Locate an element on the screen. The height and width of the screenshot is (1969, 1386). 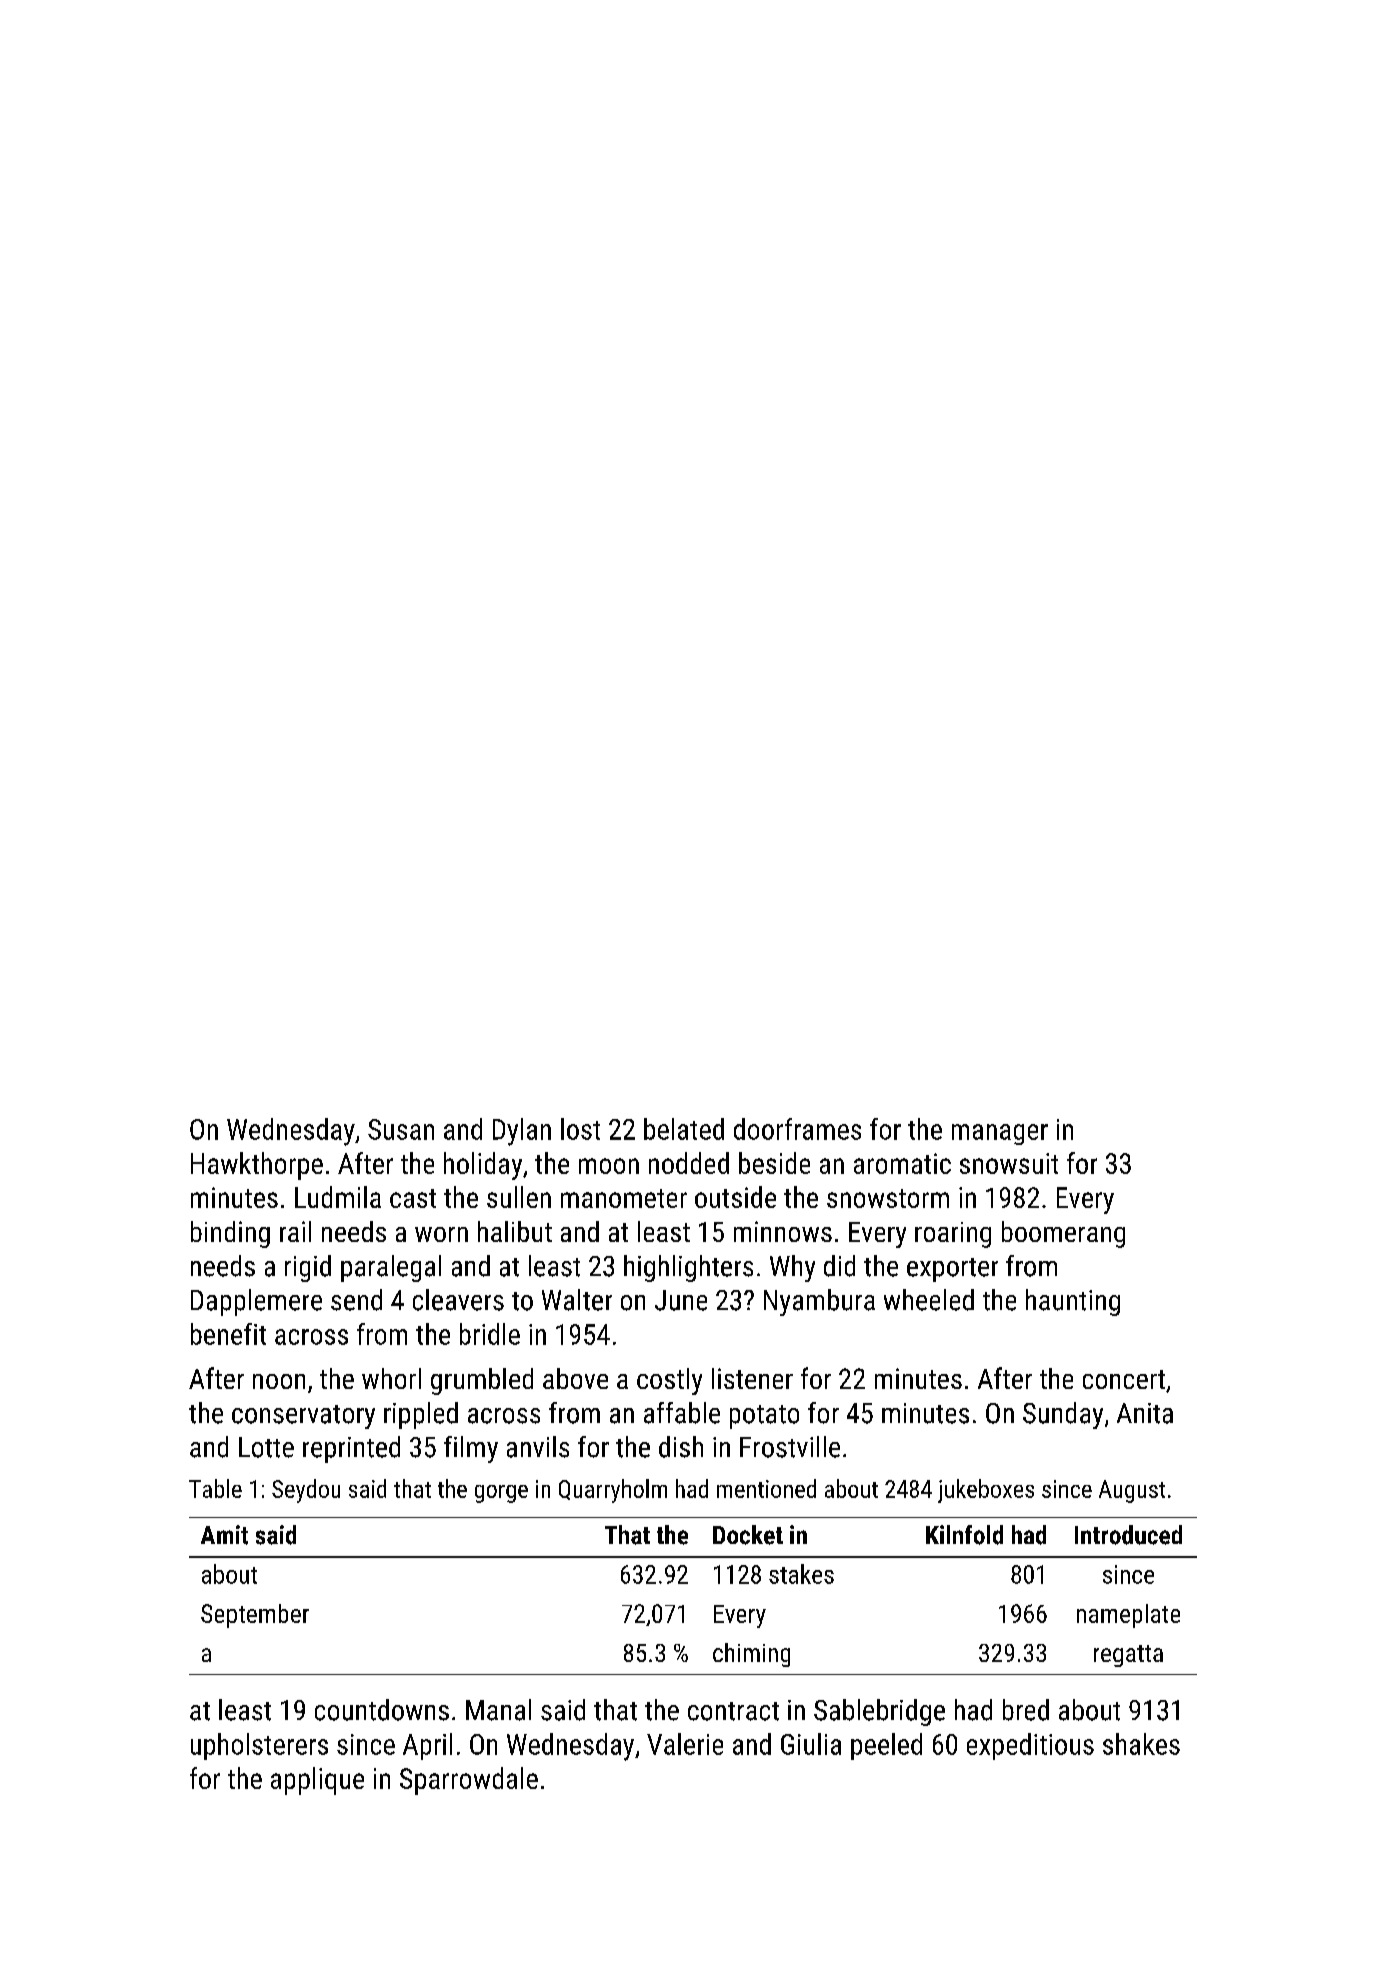
September is located at coordinates (255, 1616).
